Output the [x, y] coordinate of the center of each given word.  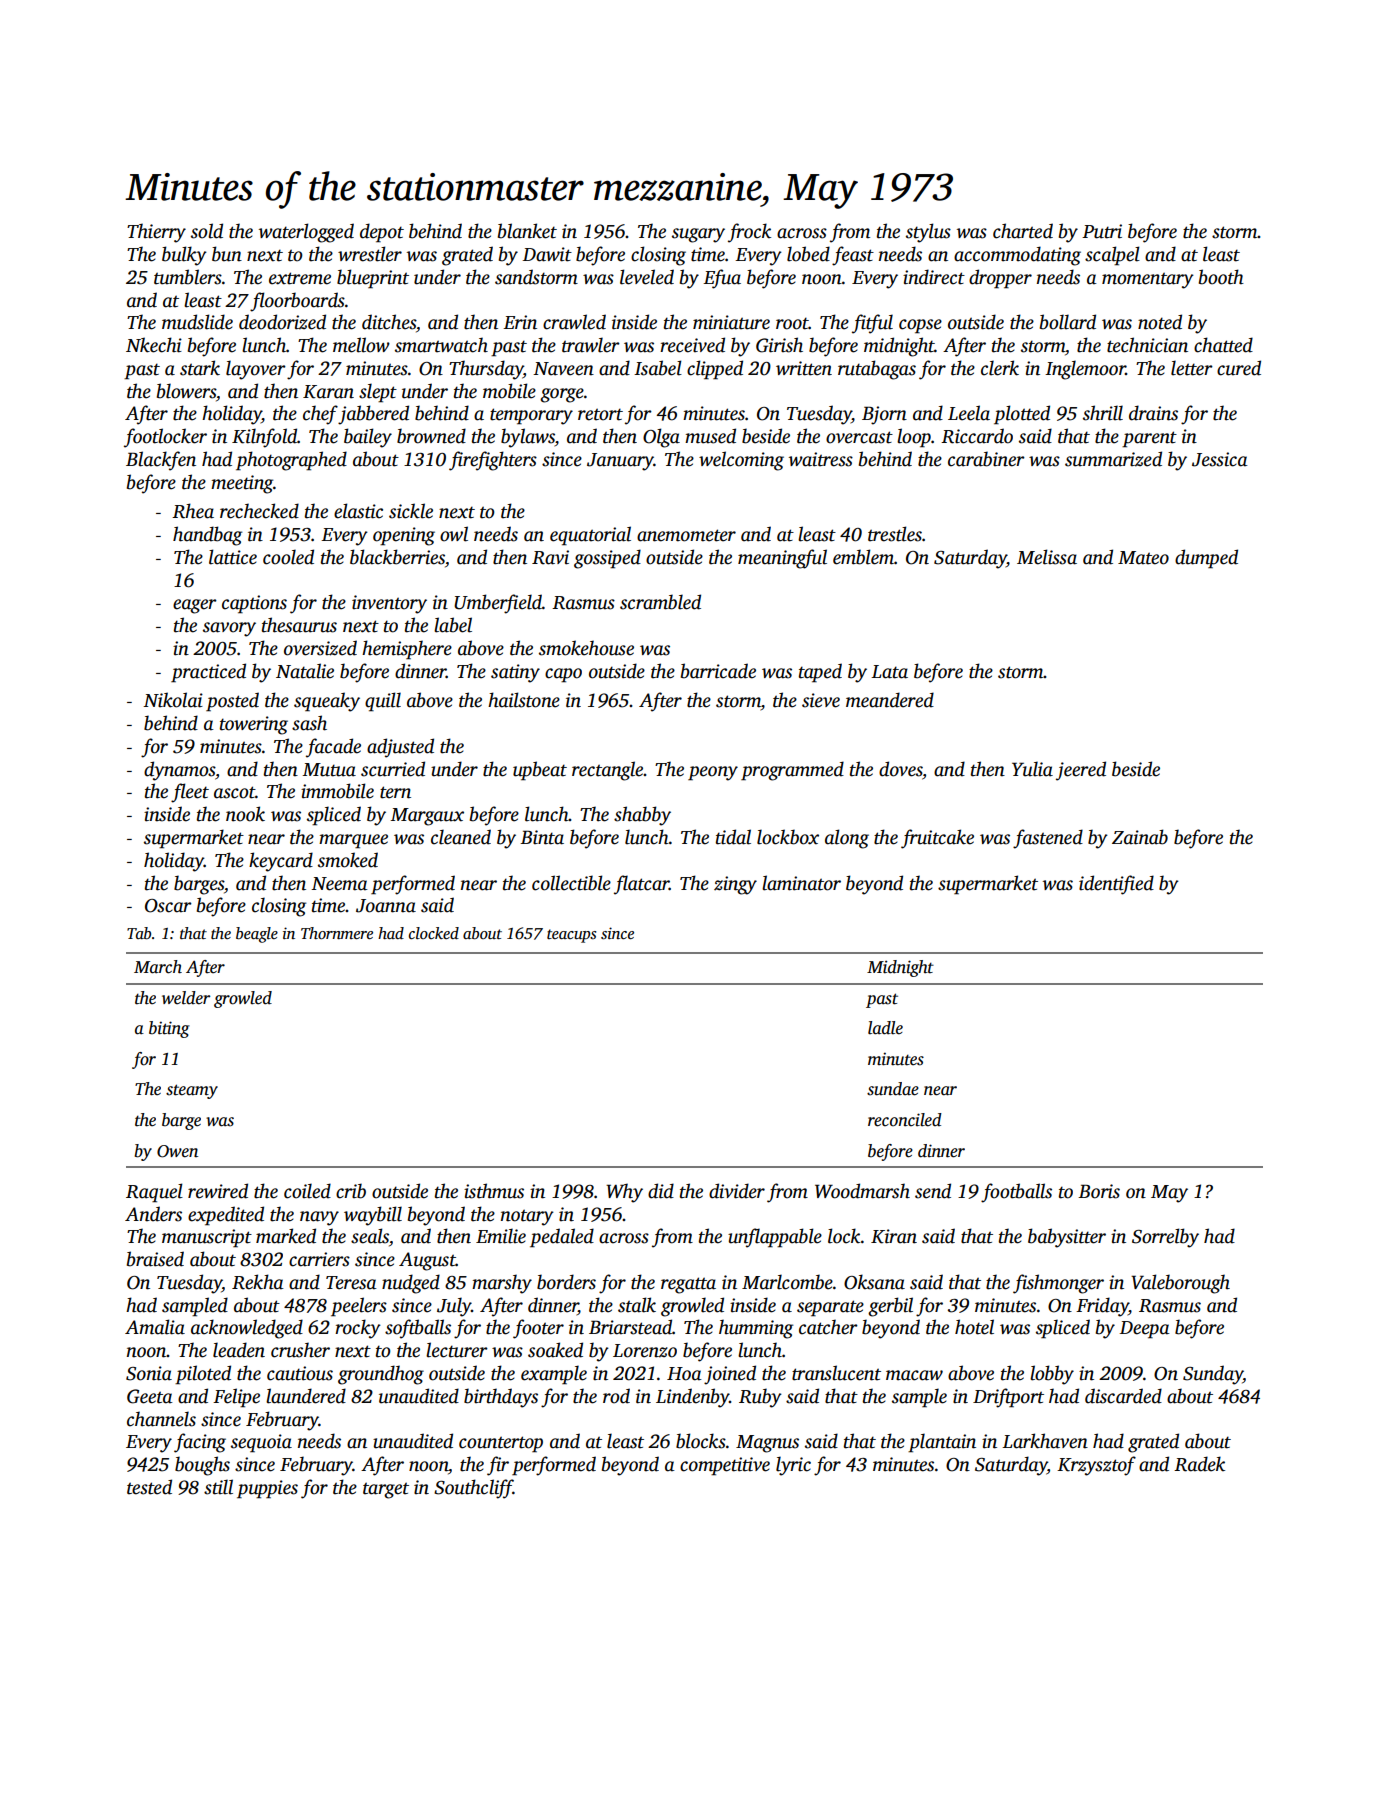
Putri [1102, 231]
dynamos [179, 771]
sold [207, 231]
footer [538, 1329]
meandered [890, 700]
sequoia [261, 1443]
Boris [1099, 1191]
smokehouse [586, 648]
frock [749, 233]
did [661, 1191]
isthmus [494, 1191]
